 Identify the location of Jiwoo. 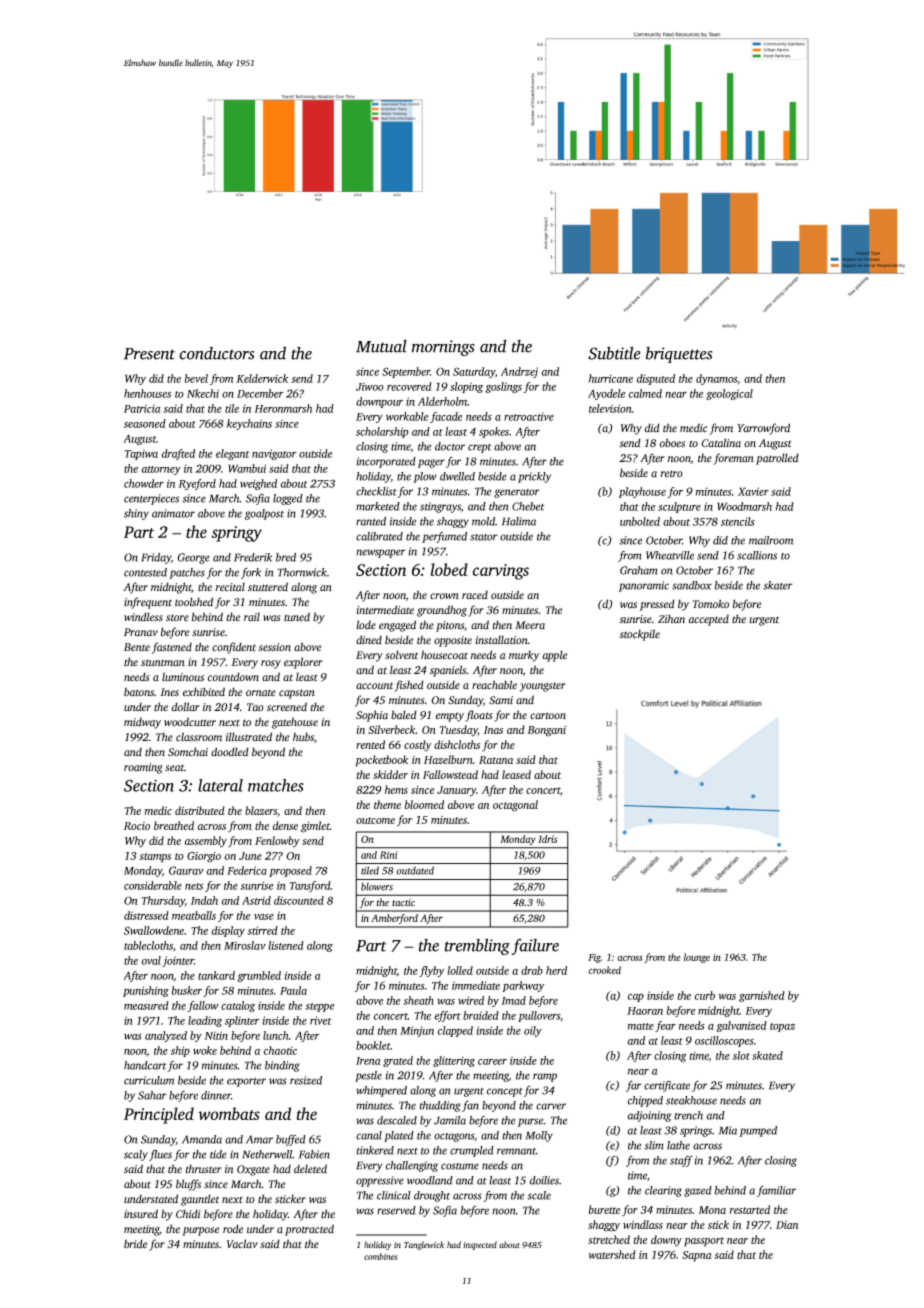
(370, 386).
